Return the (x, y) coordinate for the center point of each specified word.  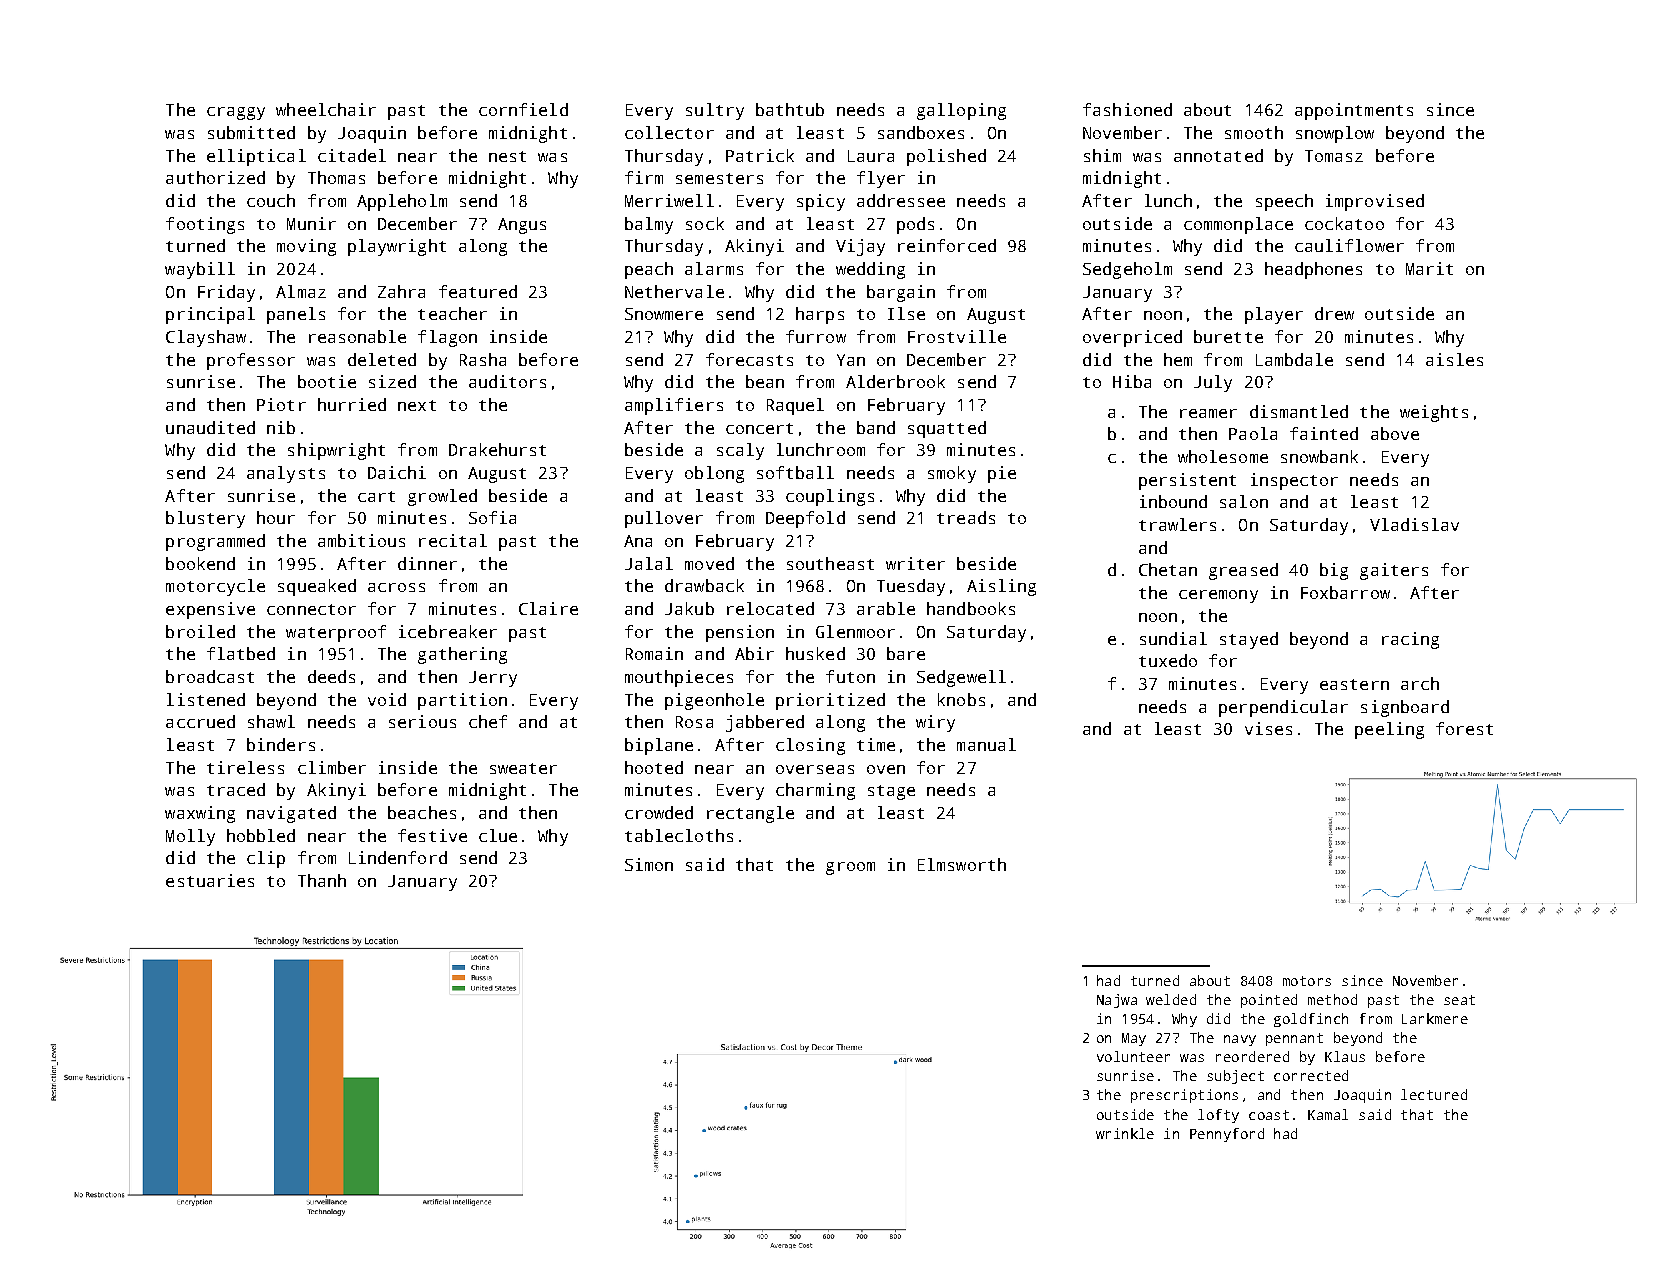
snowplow (1335, 134)
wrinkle (1125, 1133)
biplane (659, 746)
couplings (830, 497)
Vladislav (1414, 524)
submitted (251, 132)
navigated (291, 814)
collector (669, 132)
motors (1307, 981)
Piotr (281, 404)
